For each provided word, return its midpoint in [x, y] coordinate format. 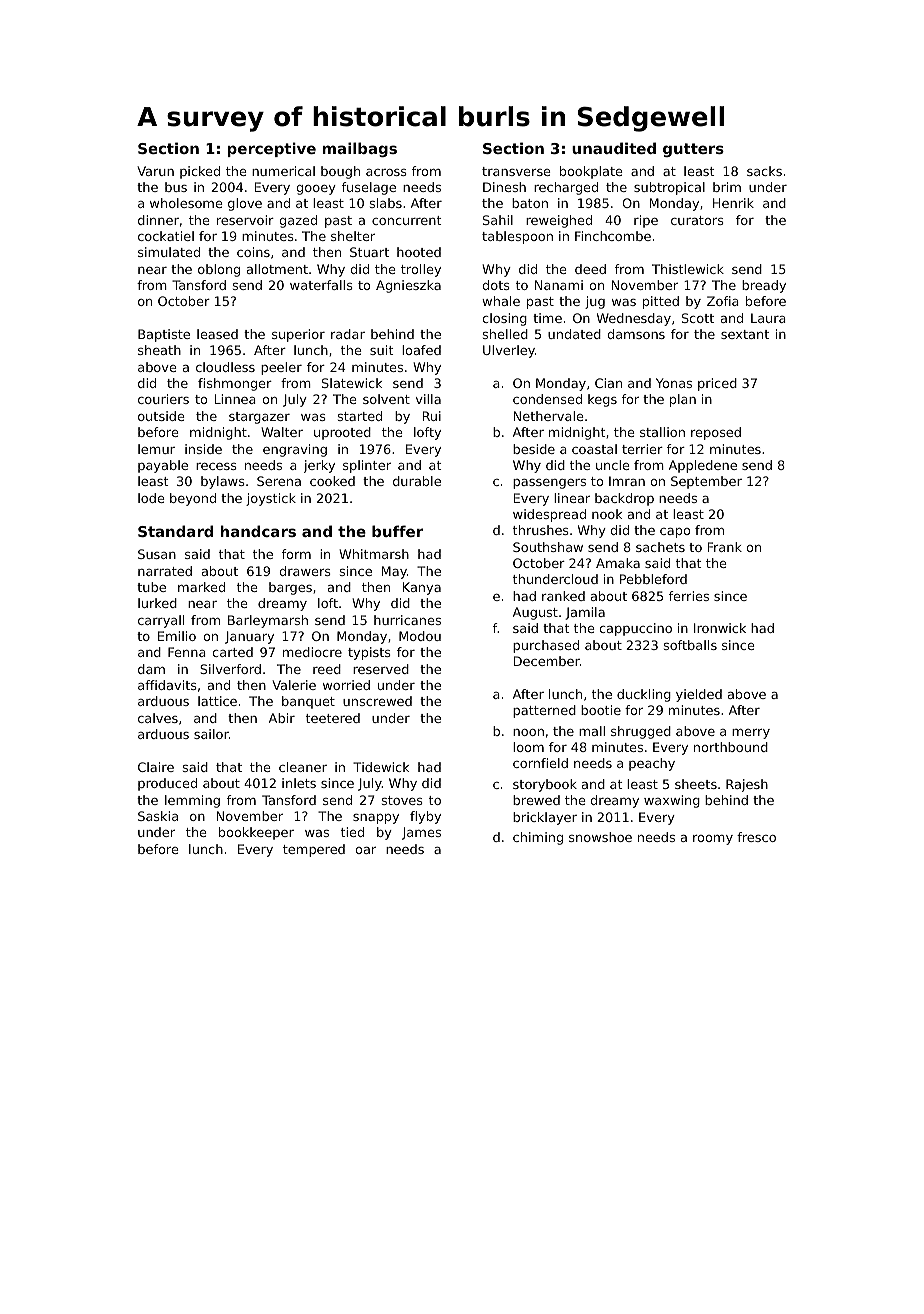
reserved [381, 669]
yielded [699, 695]
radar [348, 334]
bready [764, 286]
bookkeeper [256, 833]
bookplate [591, 172]
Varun [155, 171]
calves [158, 718]
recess [216, 466]
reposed [716, 433]
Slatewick [352, 383]
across [386, 172]
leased [217, 334]
